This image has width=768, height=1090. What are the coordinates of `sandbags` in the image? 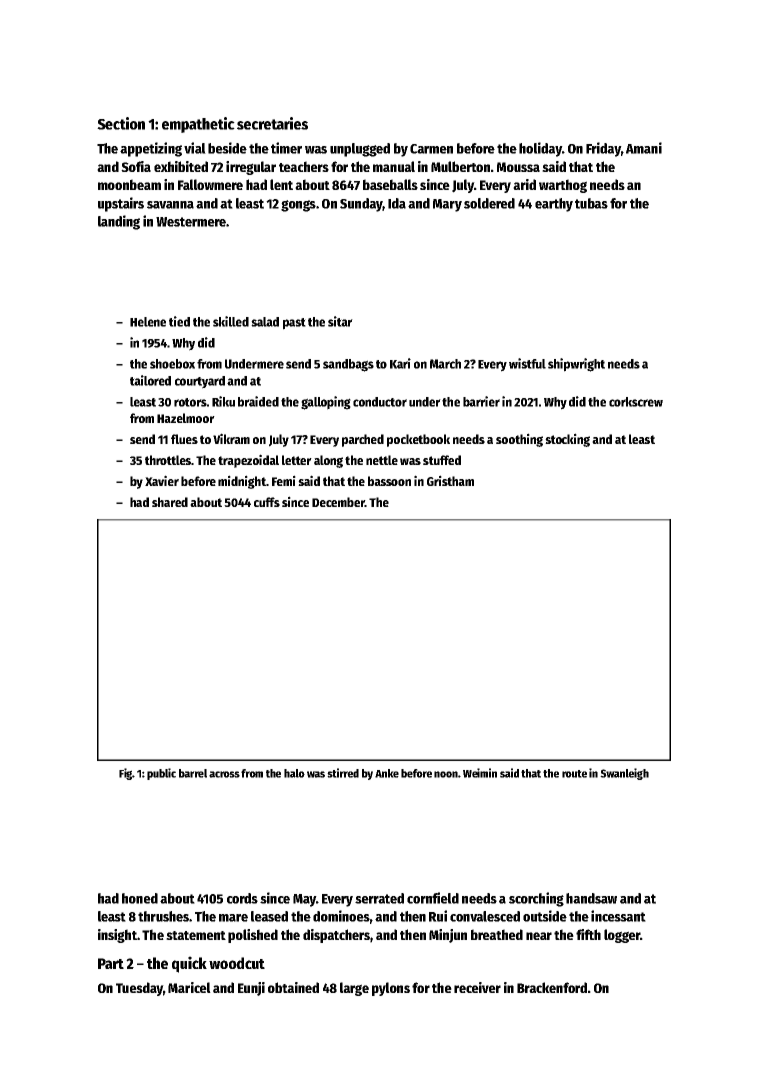 It's located at (348, 365).
